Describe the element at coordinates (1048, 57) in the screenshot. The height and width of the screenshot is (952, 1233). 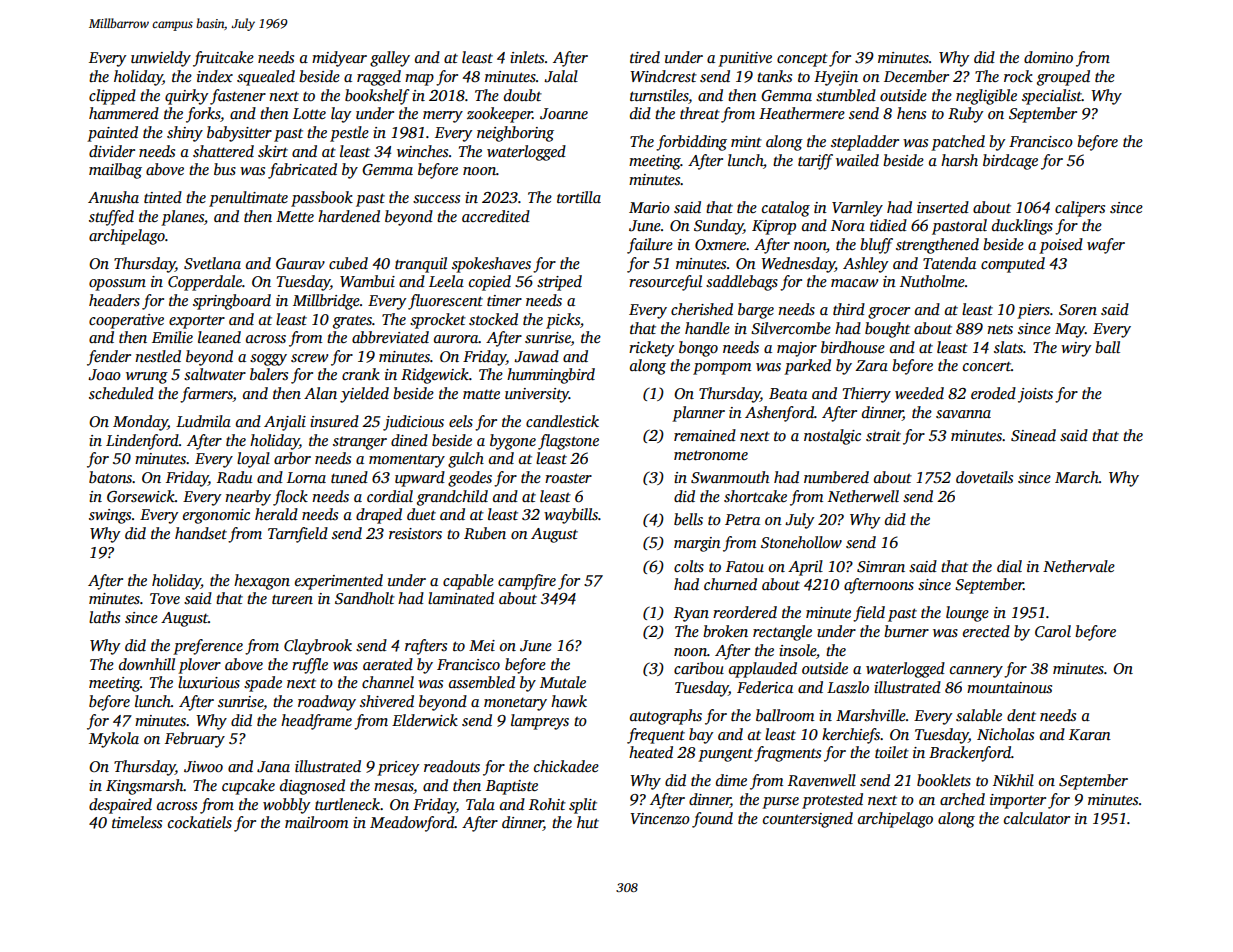
I see `domino` at that location.
